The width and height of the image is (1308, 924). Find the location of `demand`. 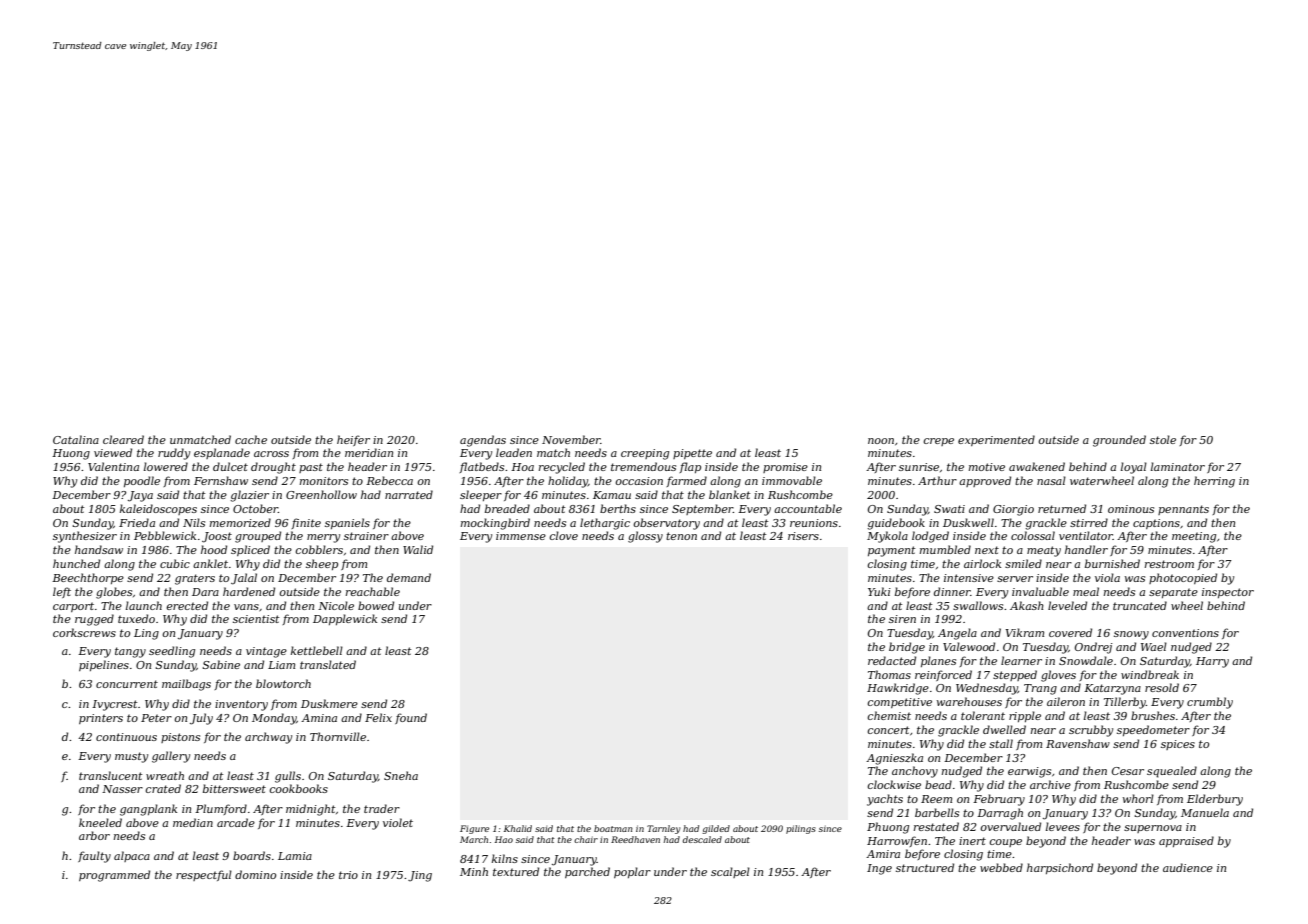

demand is located at coordinates (409, 577).
